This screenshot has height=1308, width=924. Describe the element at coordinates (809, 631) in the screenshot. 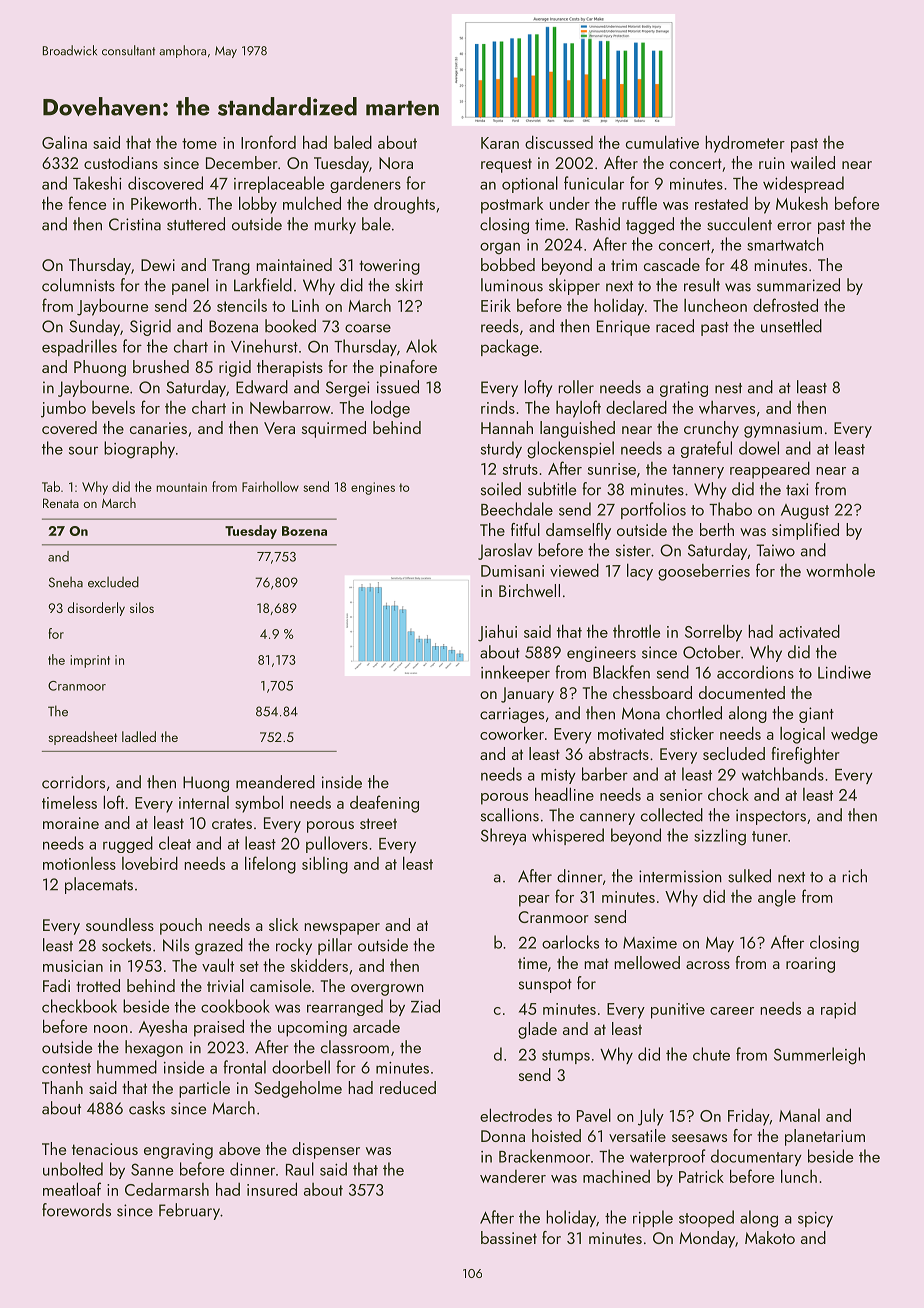

I see `activated` at that location.
